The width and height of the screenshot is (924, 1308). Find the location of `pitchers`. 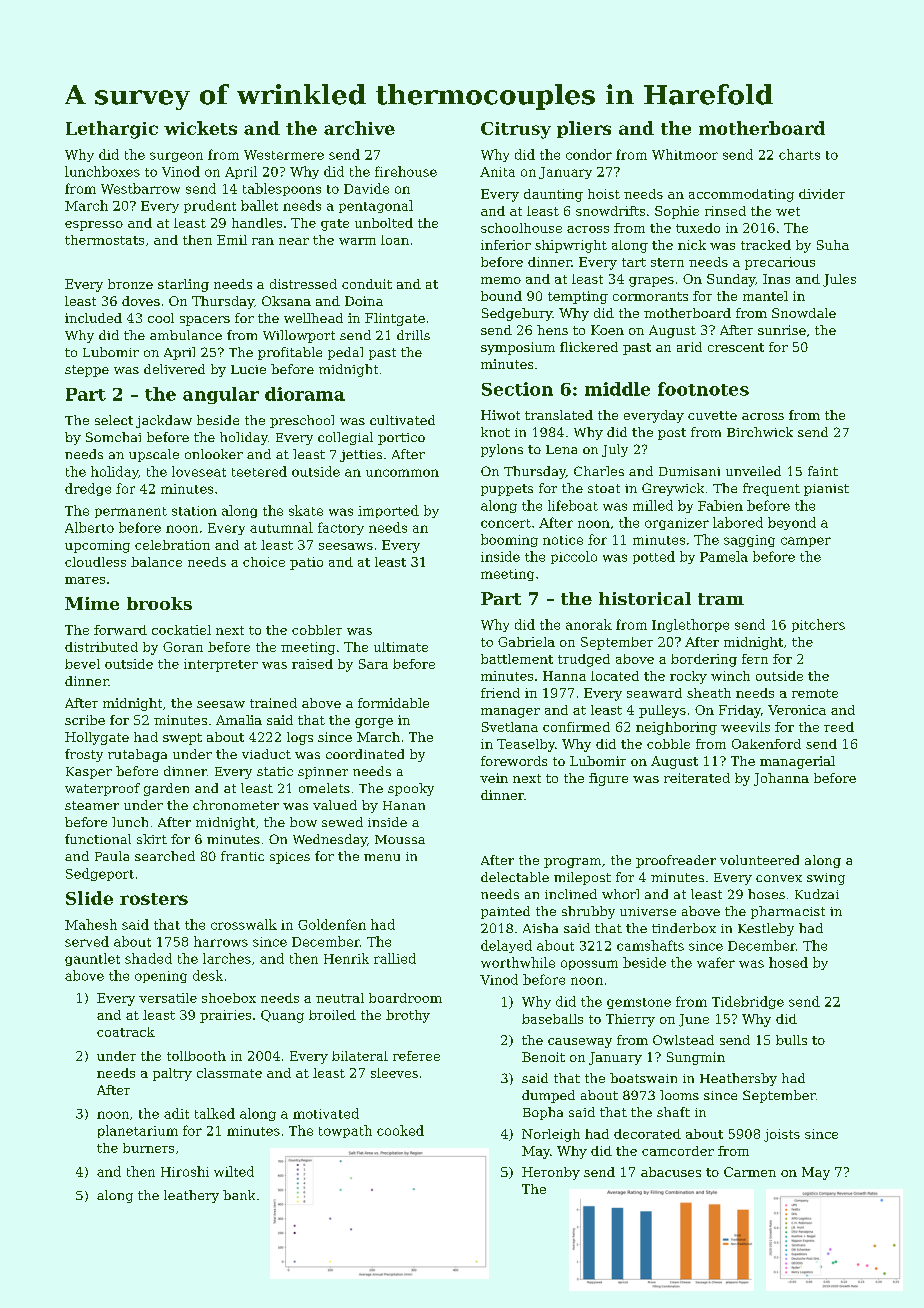

pitchers is located at coordinates (818, 625).
